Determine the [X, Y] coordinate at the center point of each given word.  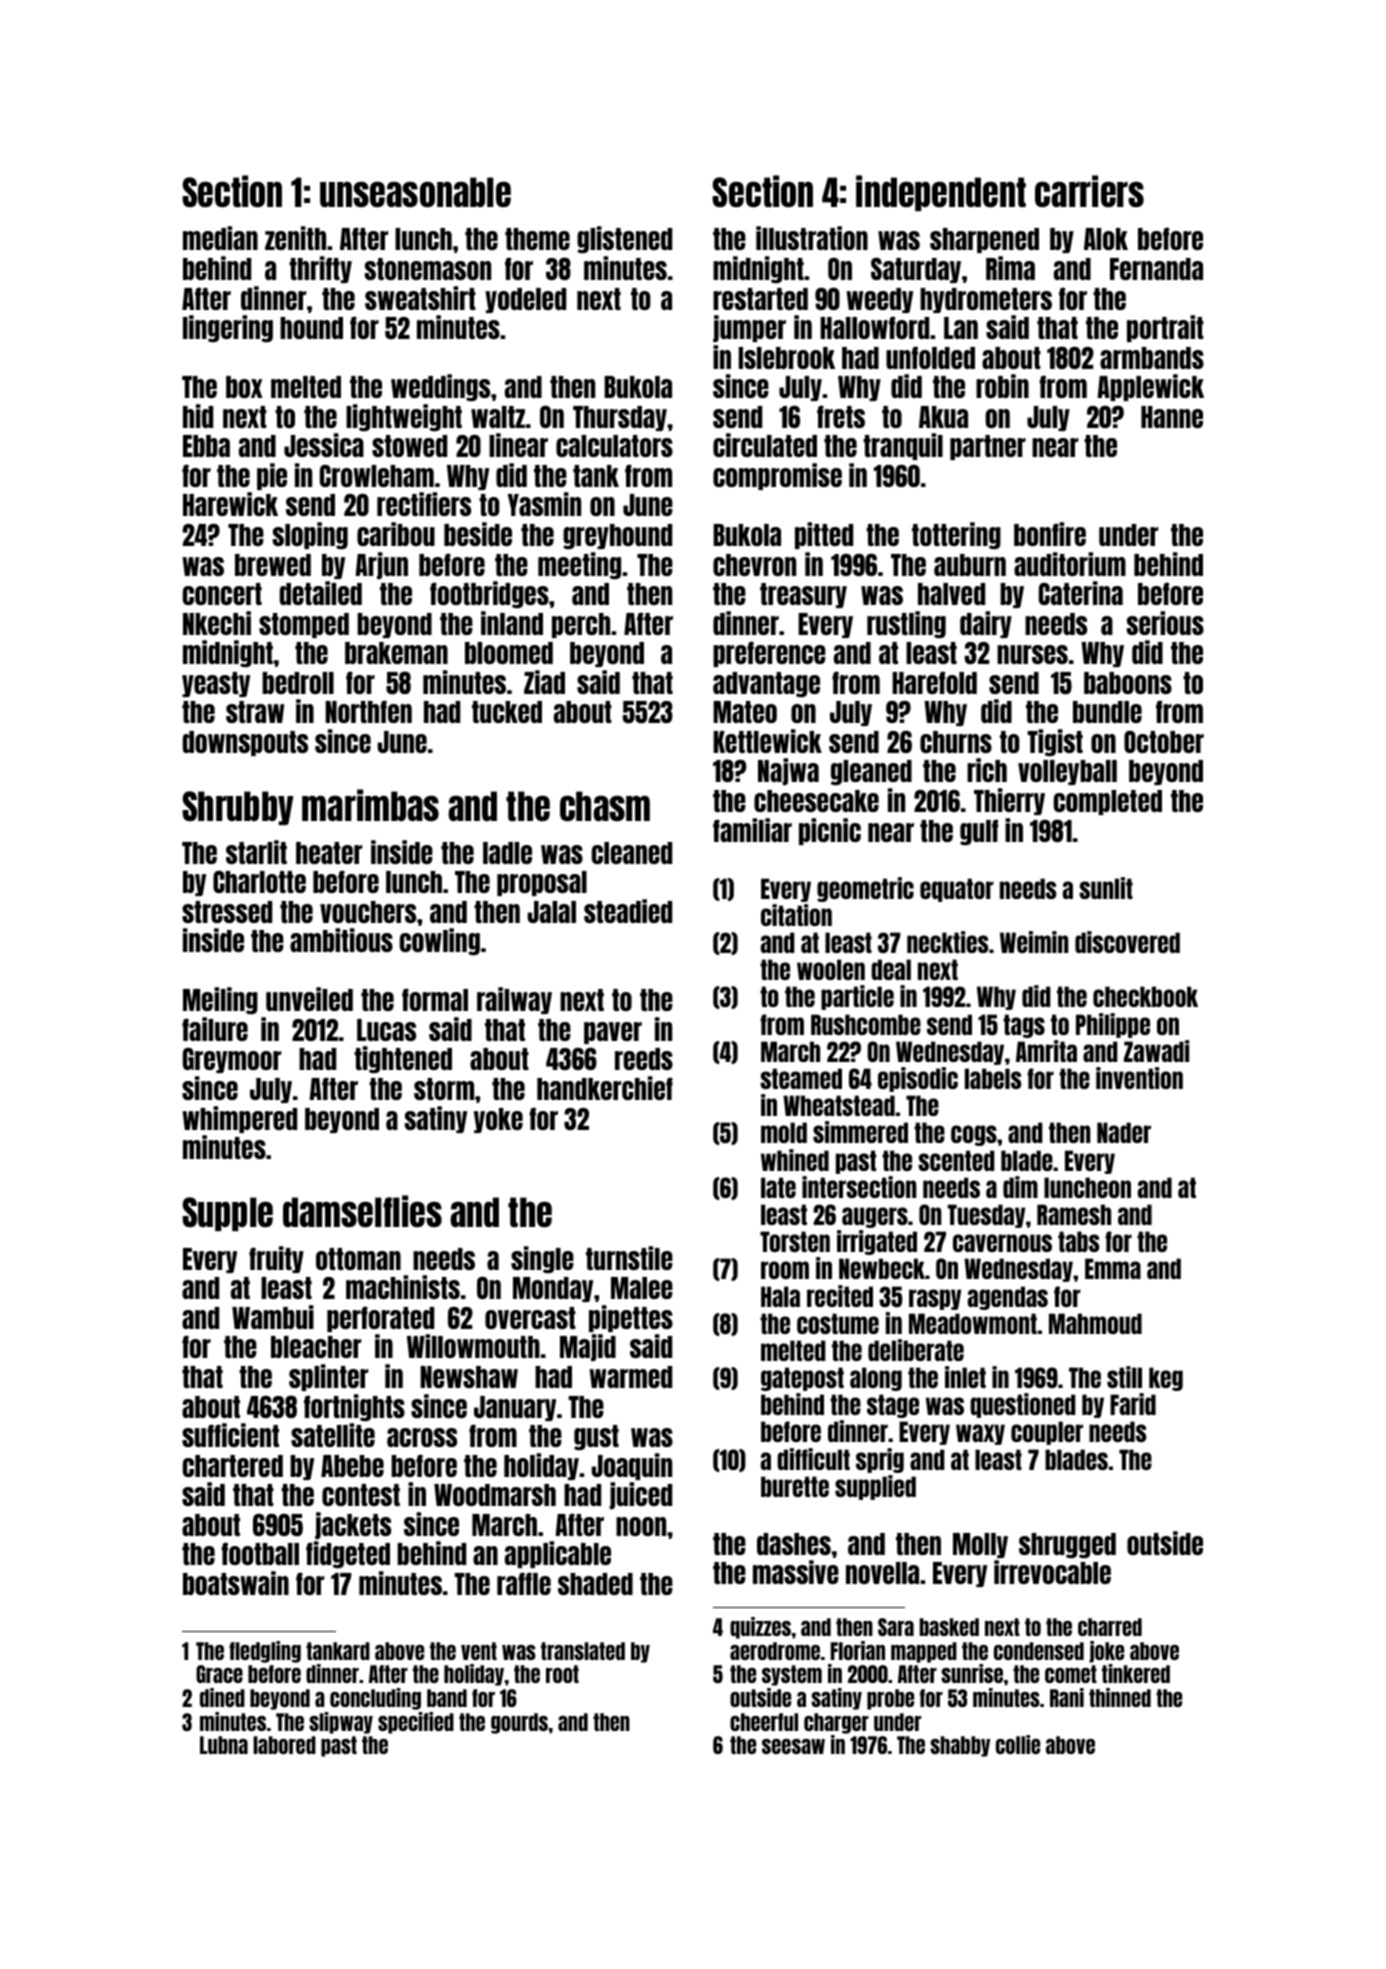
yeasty [216, 684]
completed [1107, 802]
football [260, 1553]
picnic [830, 831]
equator [957, 890]
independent [941, 193]
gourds [519, 1723]
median [220, 238]
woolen [831, 969]
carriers [1089, 191]
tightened [403, 1059]
